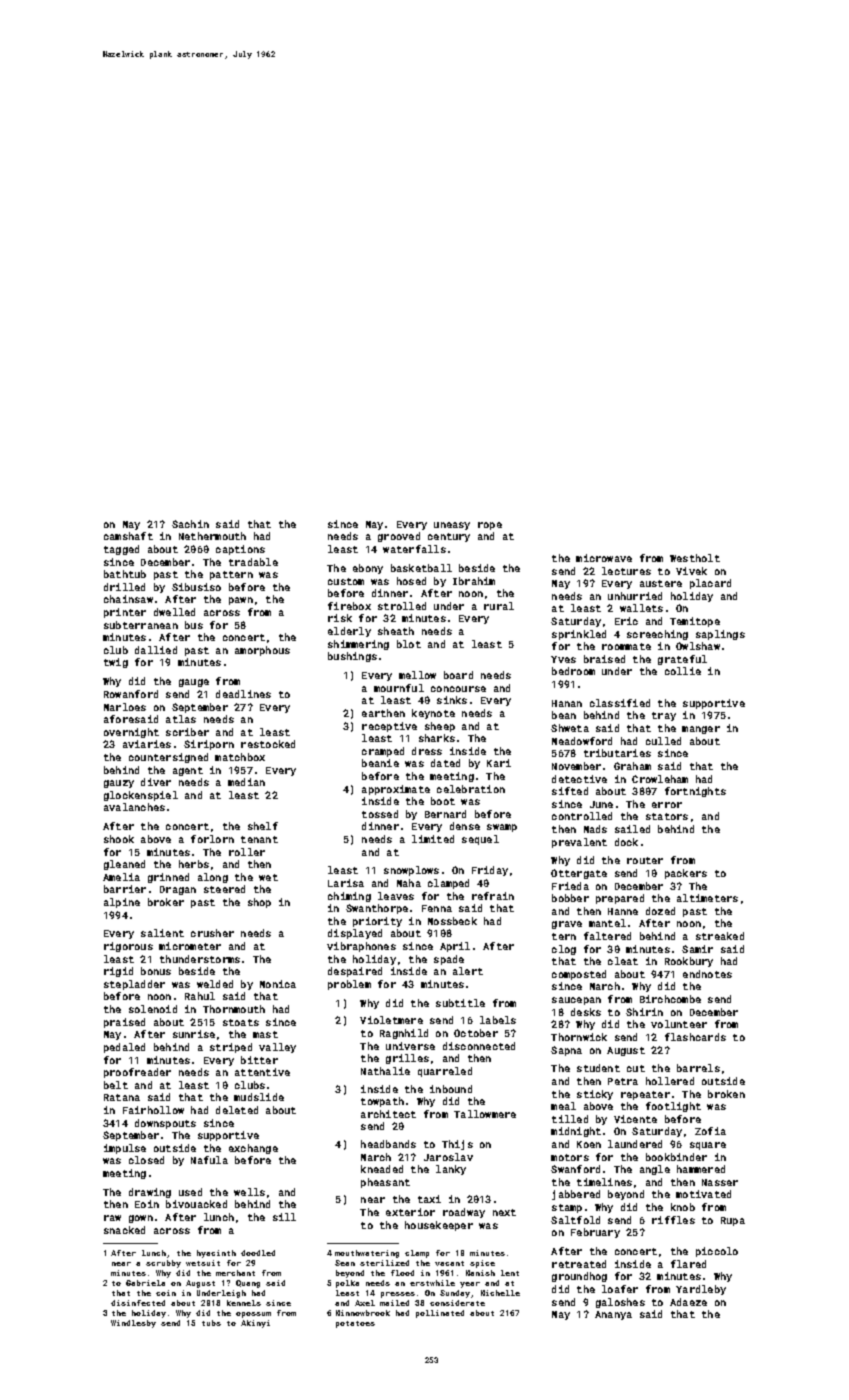 The image size is (849, 1400). Describe the element at coordinates (498, 1020) in the image. I see `labels` at that location.
